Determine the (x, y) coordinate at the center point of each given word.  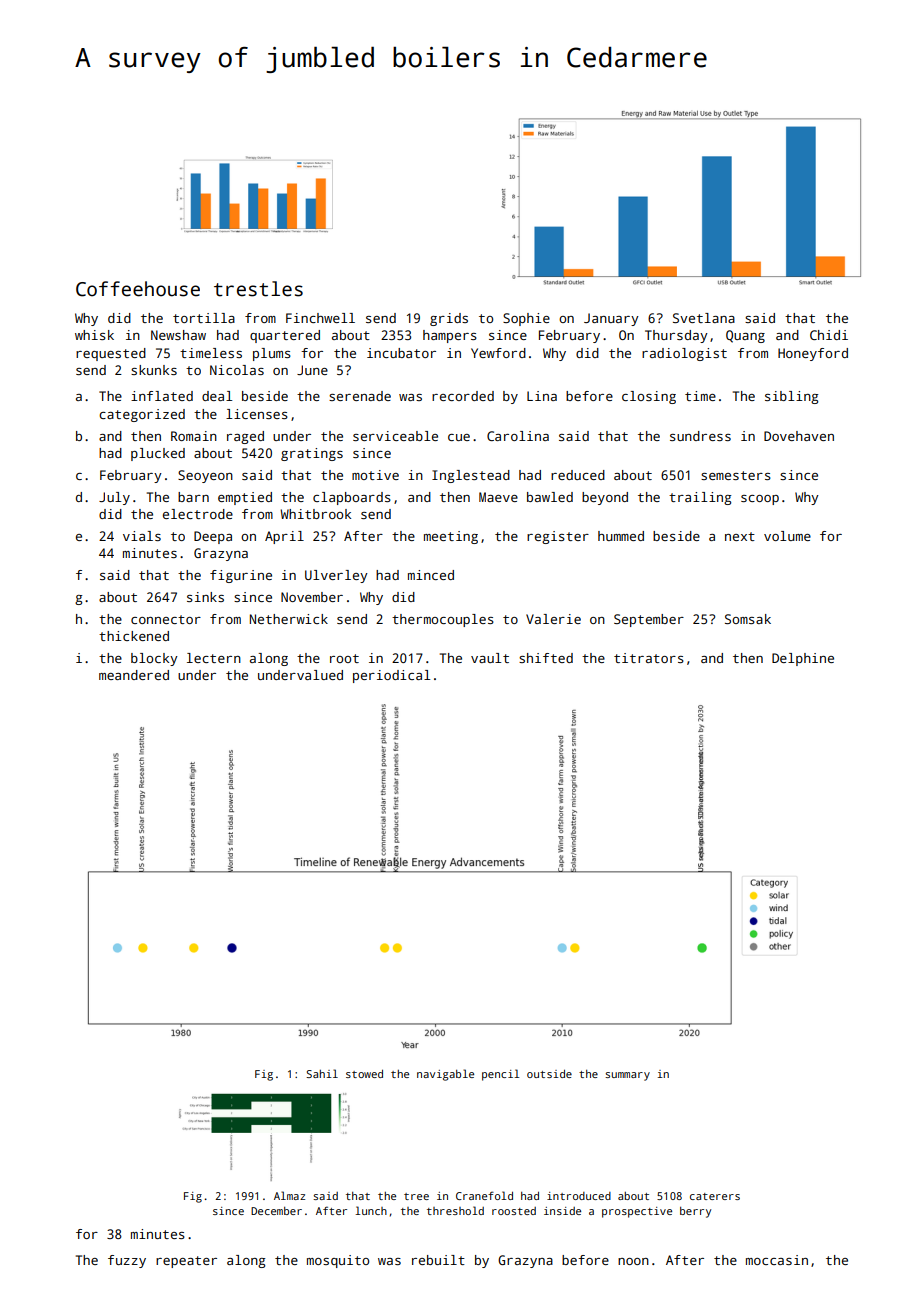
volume (787, 536)
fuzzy (127, 1261)
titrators (649, 658)
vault (490, 658)
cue (459, 437)
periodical (391, 676)
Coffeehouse (138, 289)
